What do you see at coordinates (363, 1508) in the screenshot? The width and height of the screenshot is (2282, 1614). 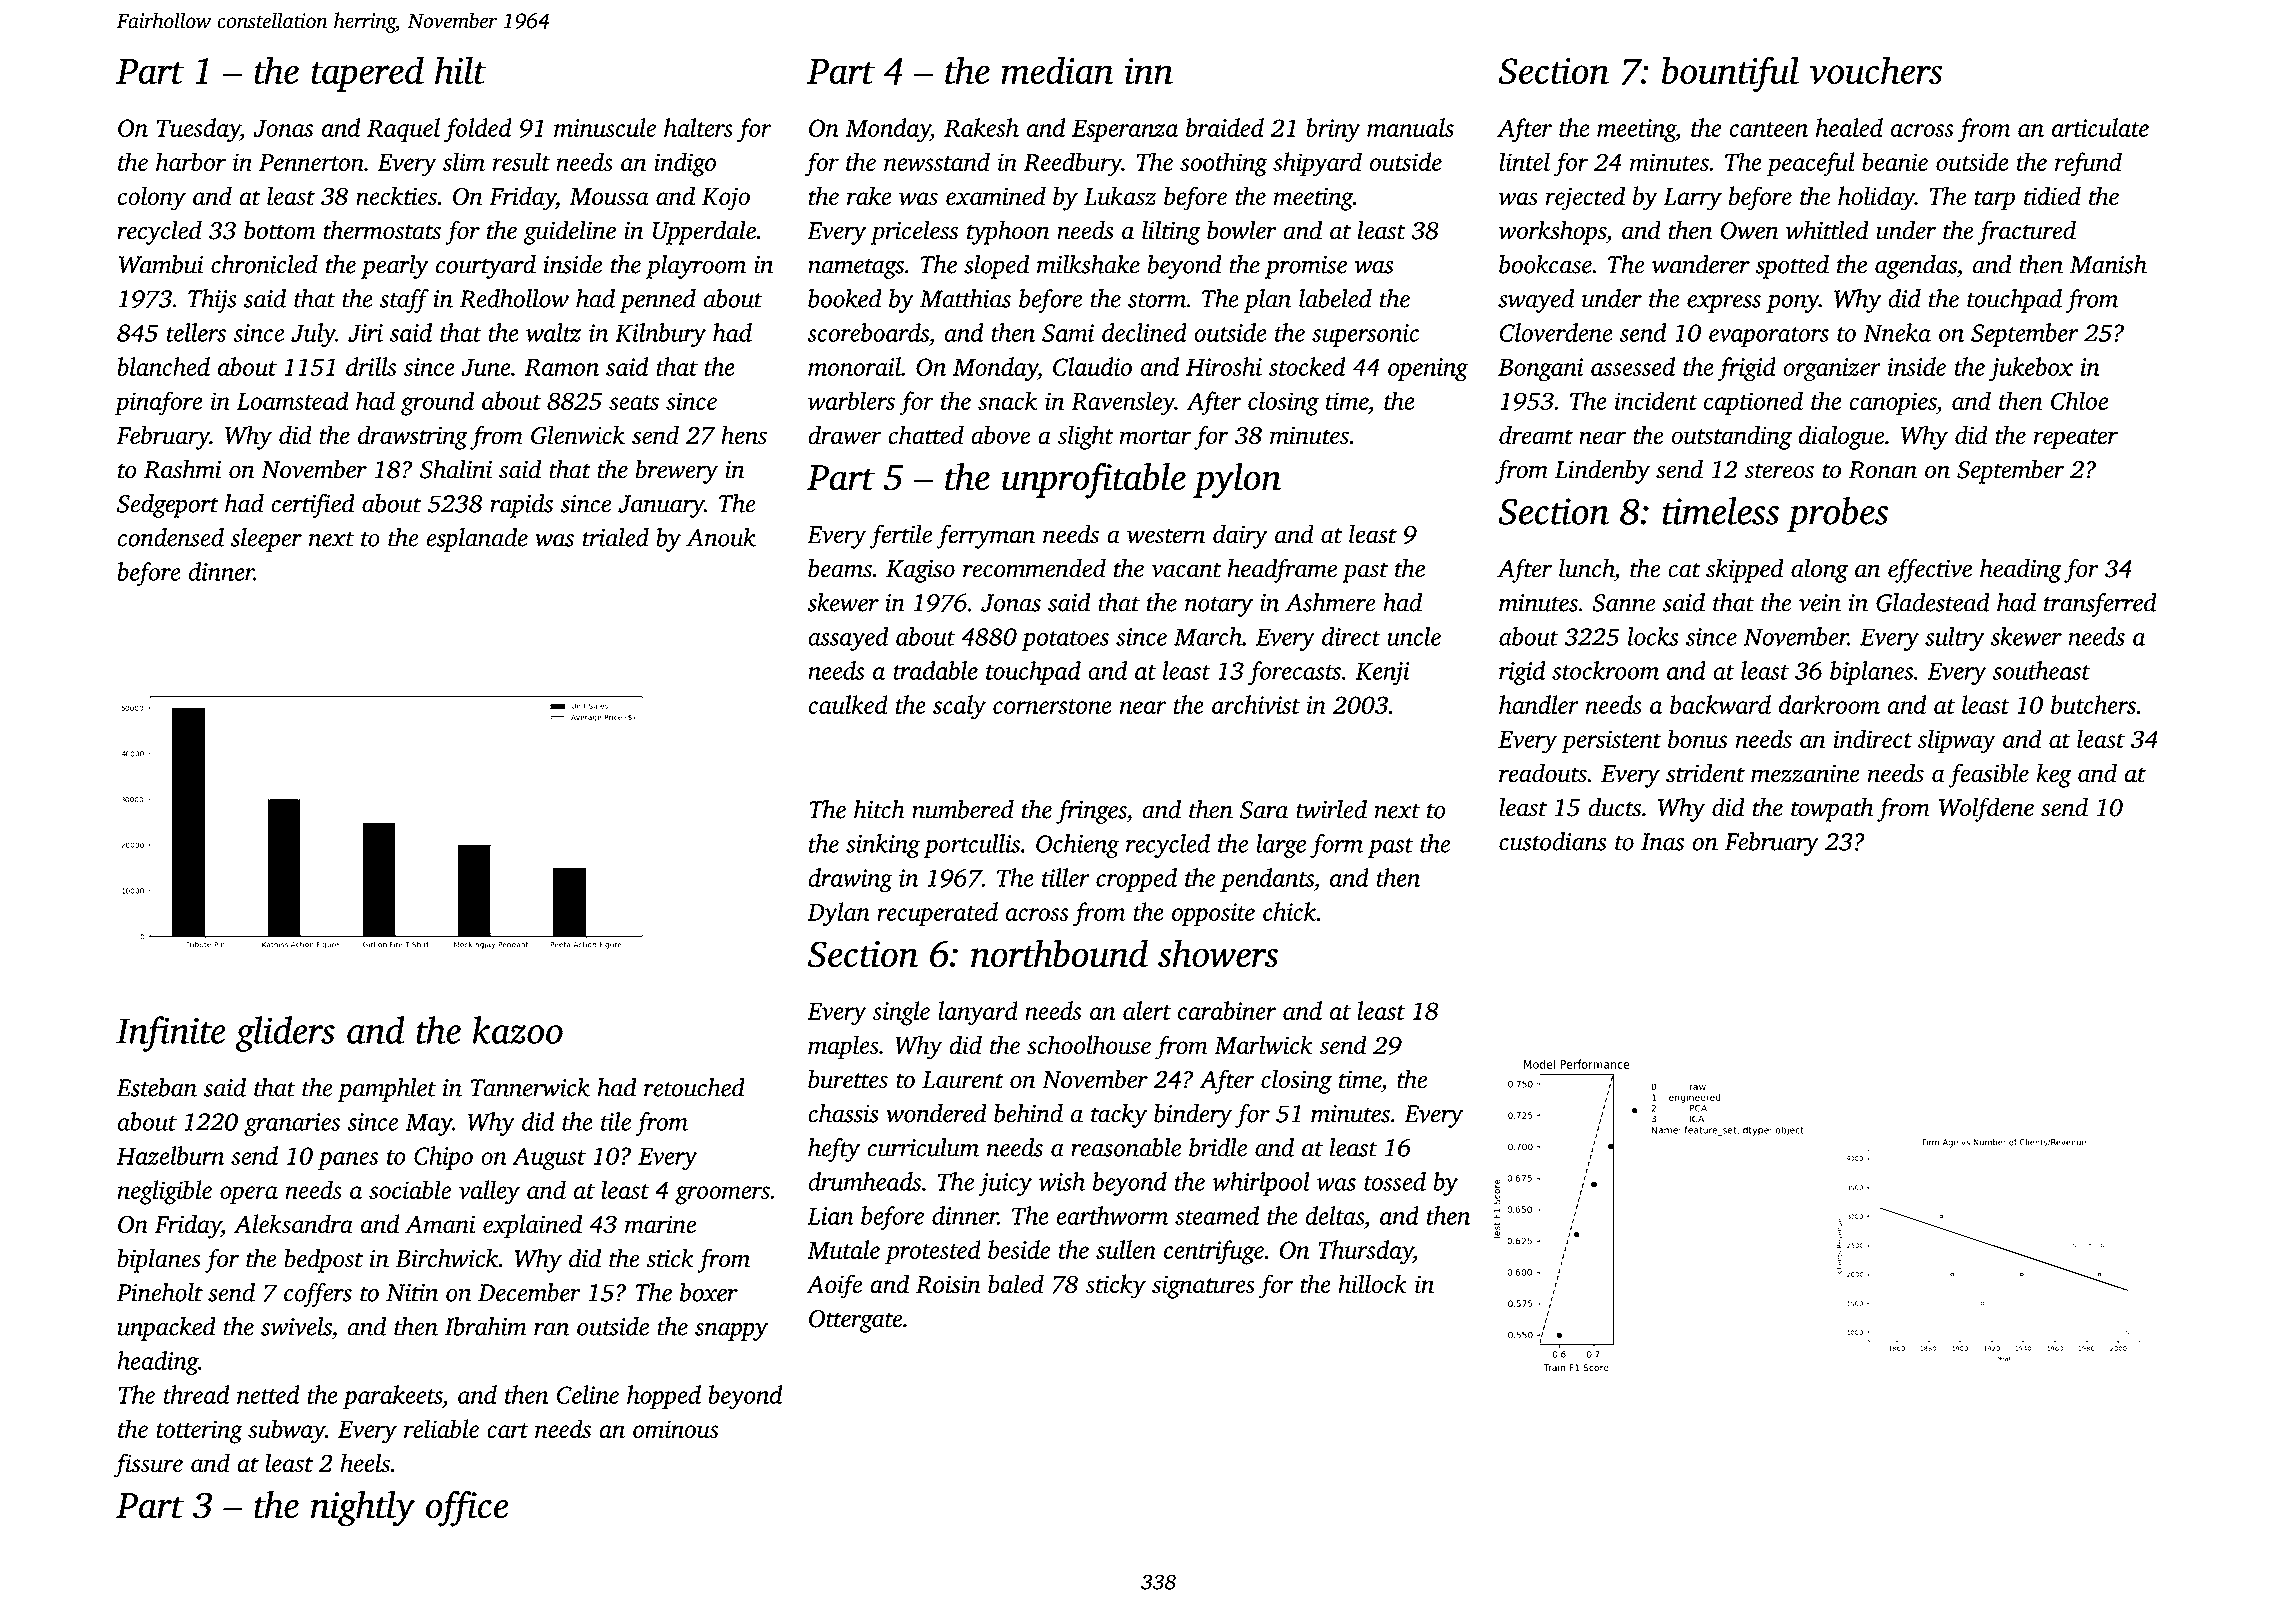 I see `nightly` at bounding box center [363, 1508].
